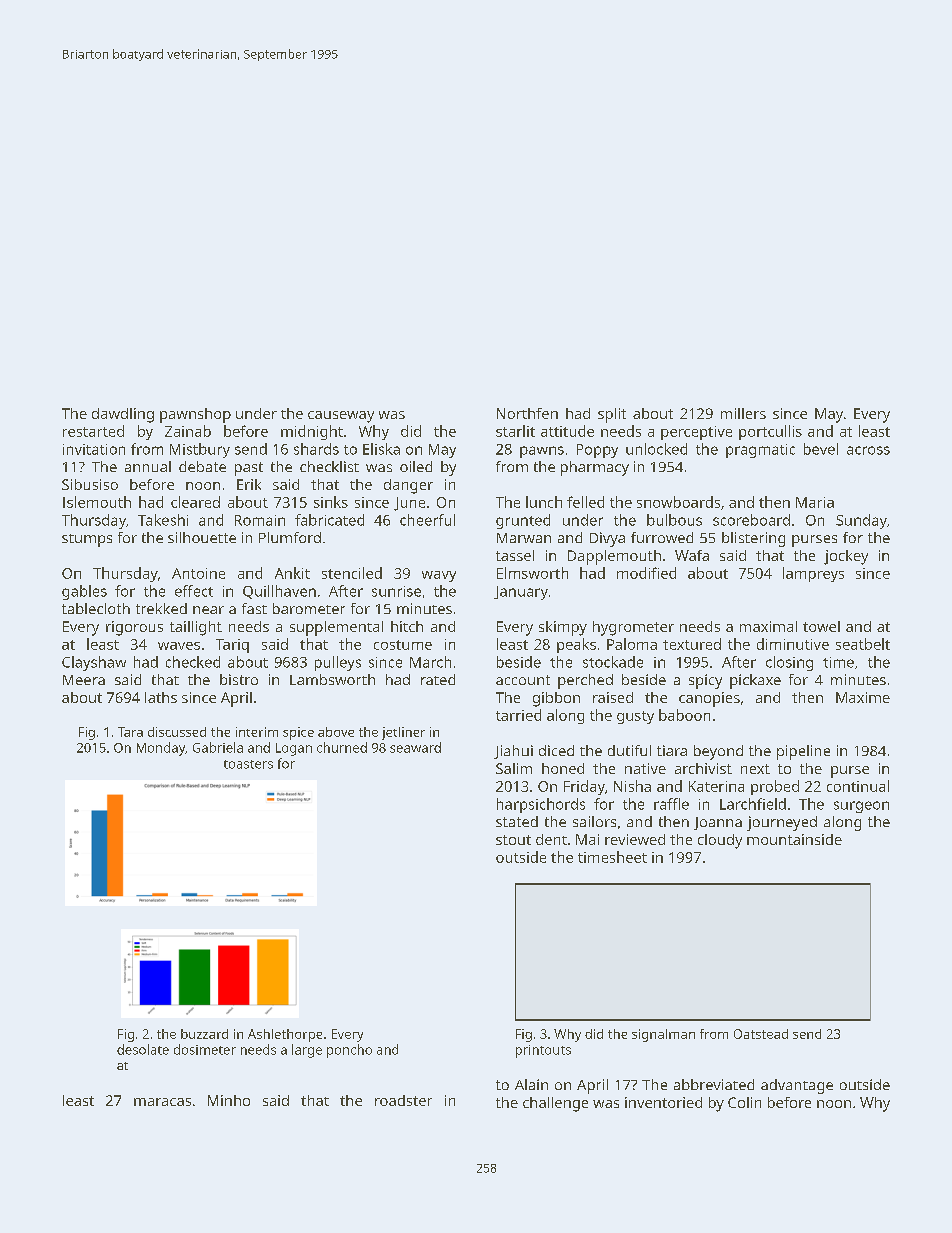 The height and width of the screenshot is (1233, 952). Describe the element at coordinates (555, 1104) in the screenshot. I see `challenge` at that location.
